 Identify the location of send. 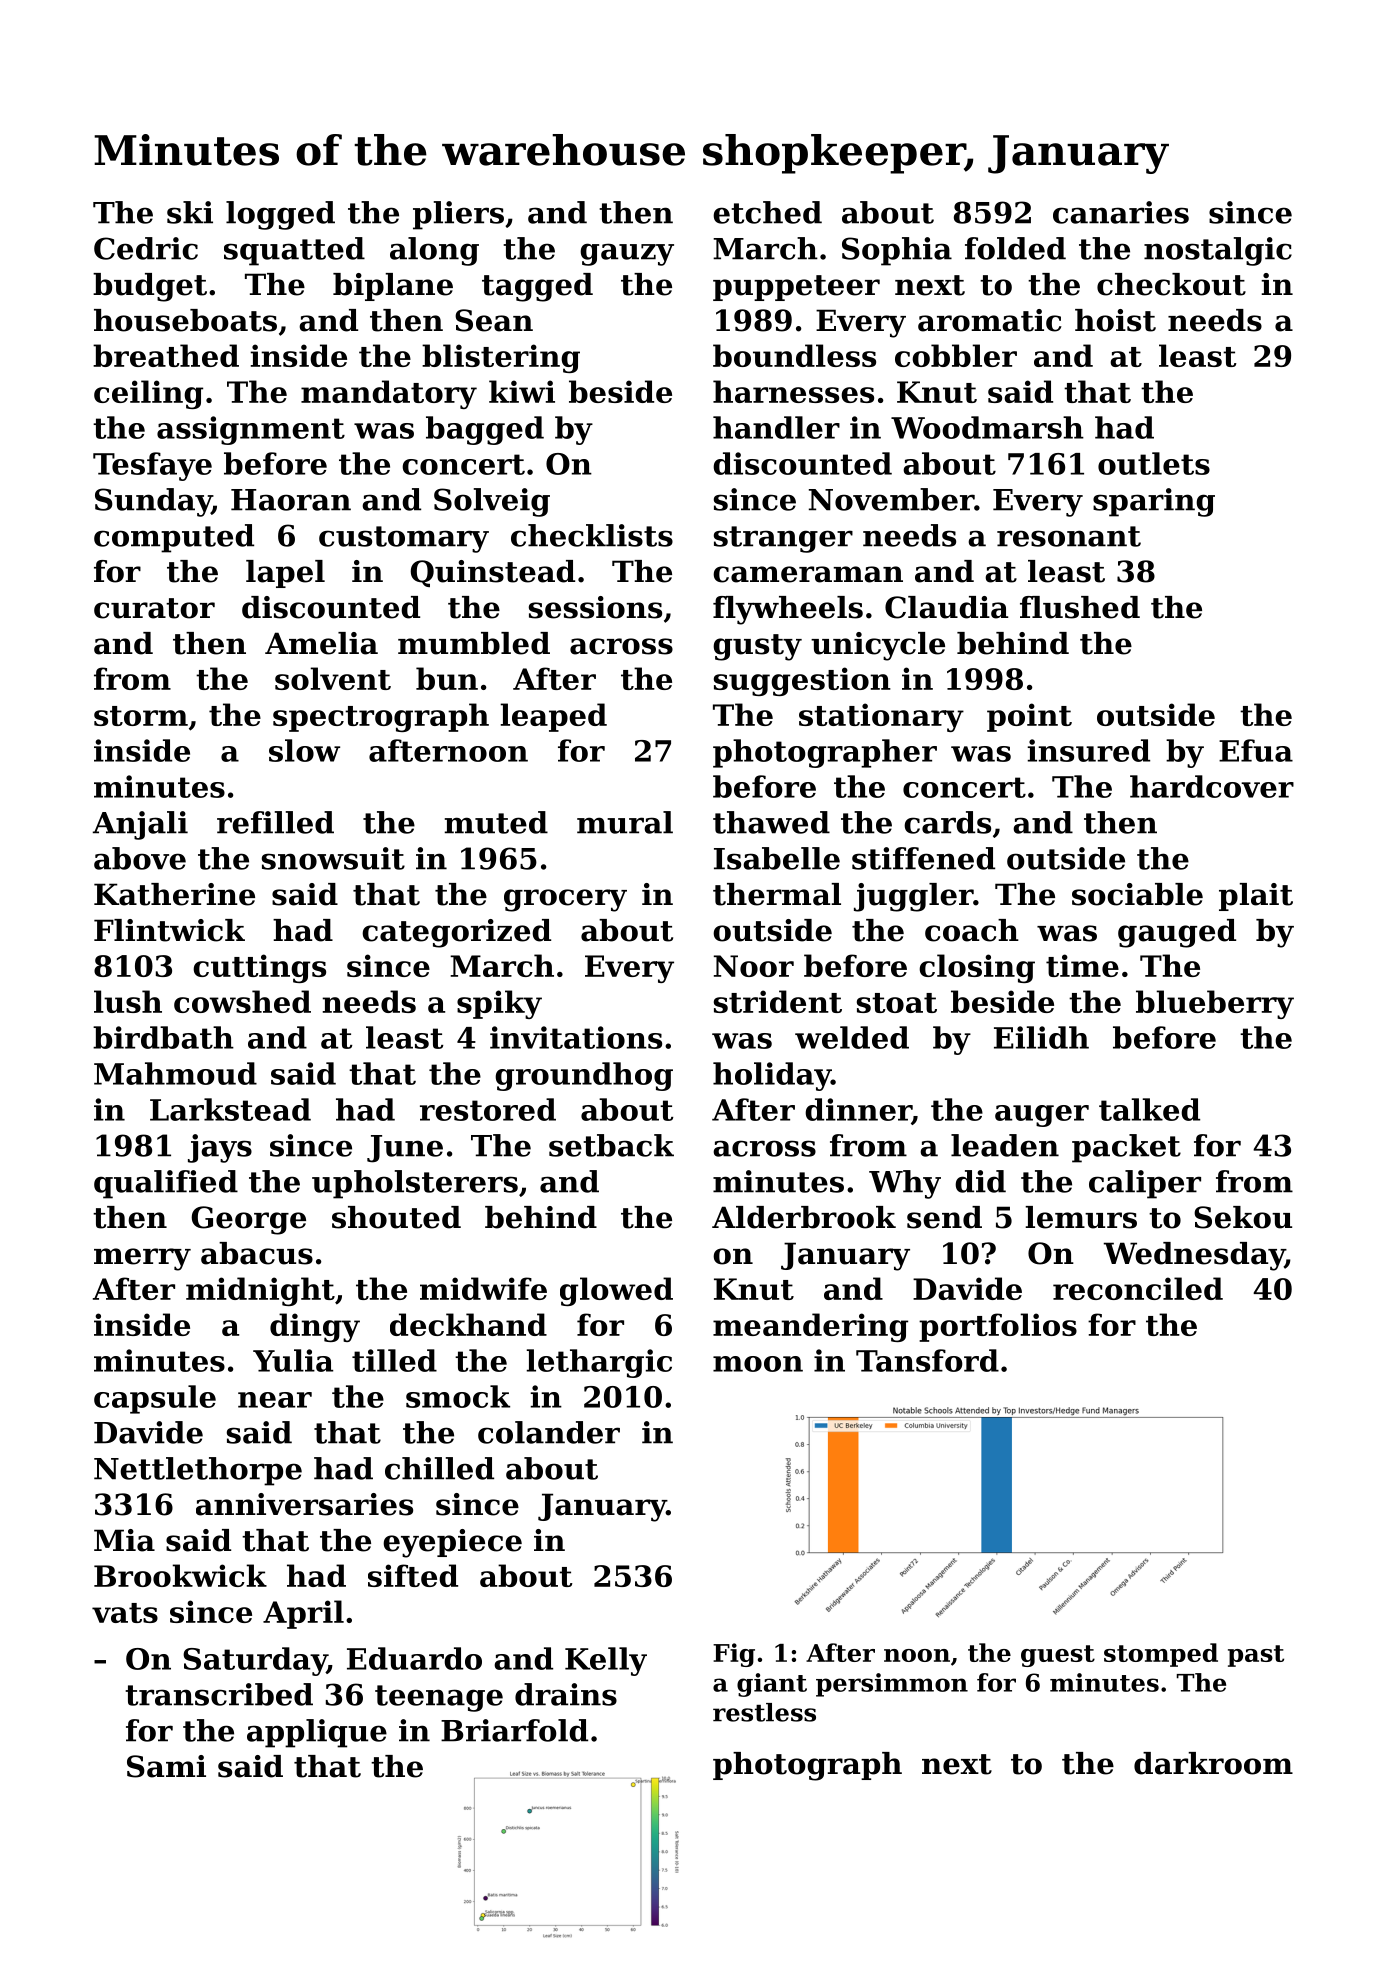
(944, 1217).
